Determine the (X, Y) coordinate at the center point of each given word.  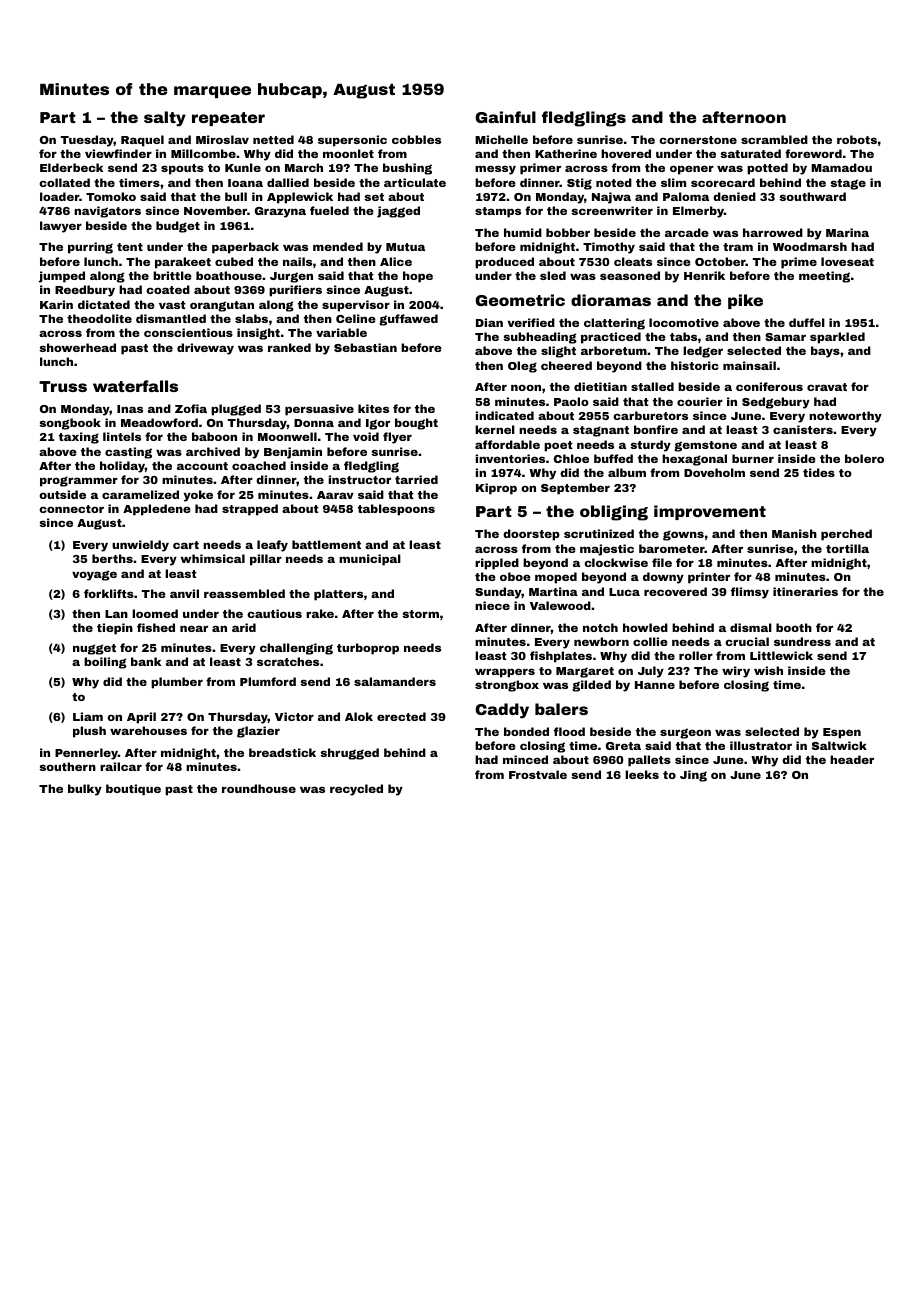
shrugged (349, 754)
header (852, 759)
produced (504, 263)
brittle (172, 275)
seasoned (630, 275)
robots (857, 139)
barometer (672, 548)
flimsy (750, 593)
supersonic (352, 141)
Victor (294, 716)
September (575, 489)
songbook (70, 424)
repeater (228, 119)
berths (112, 558)
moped (556, 578)
